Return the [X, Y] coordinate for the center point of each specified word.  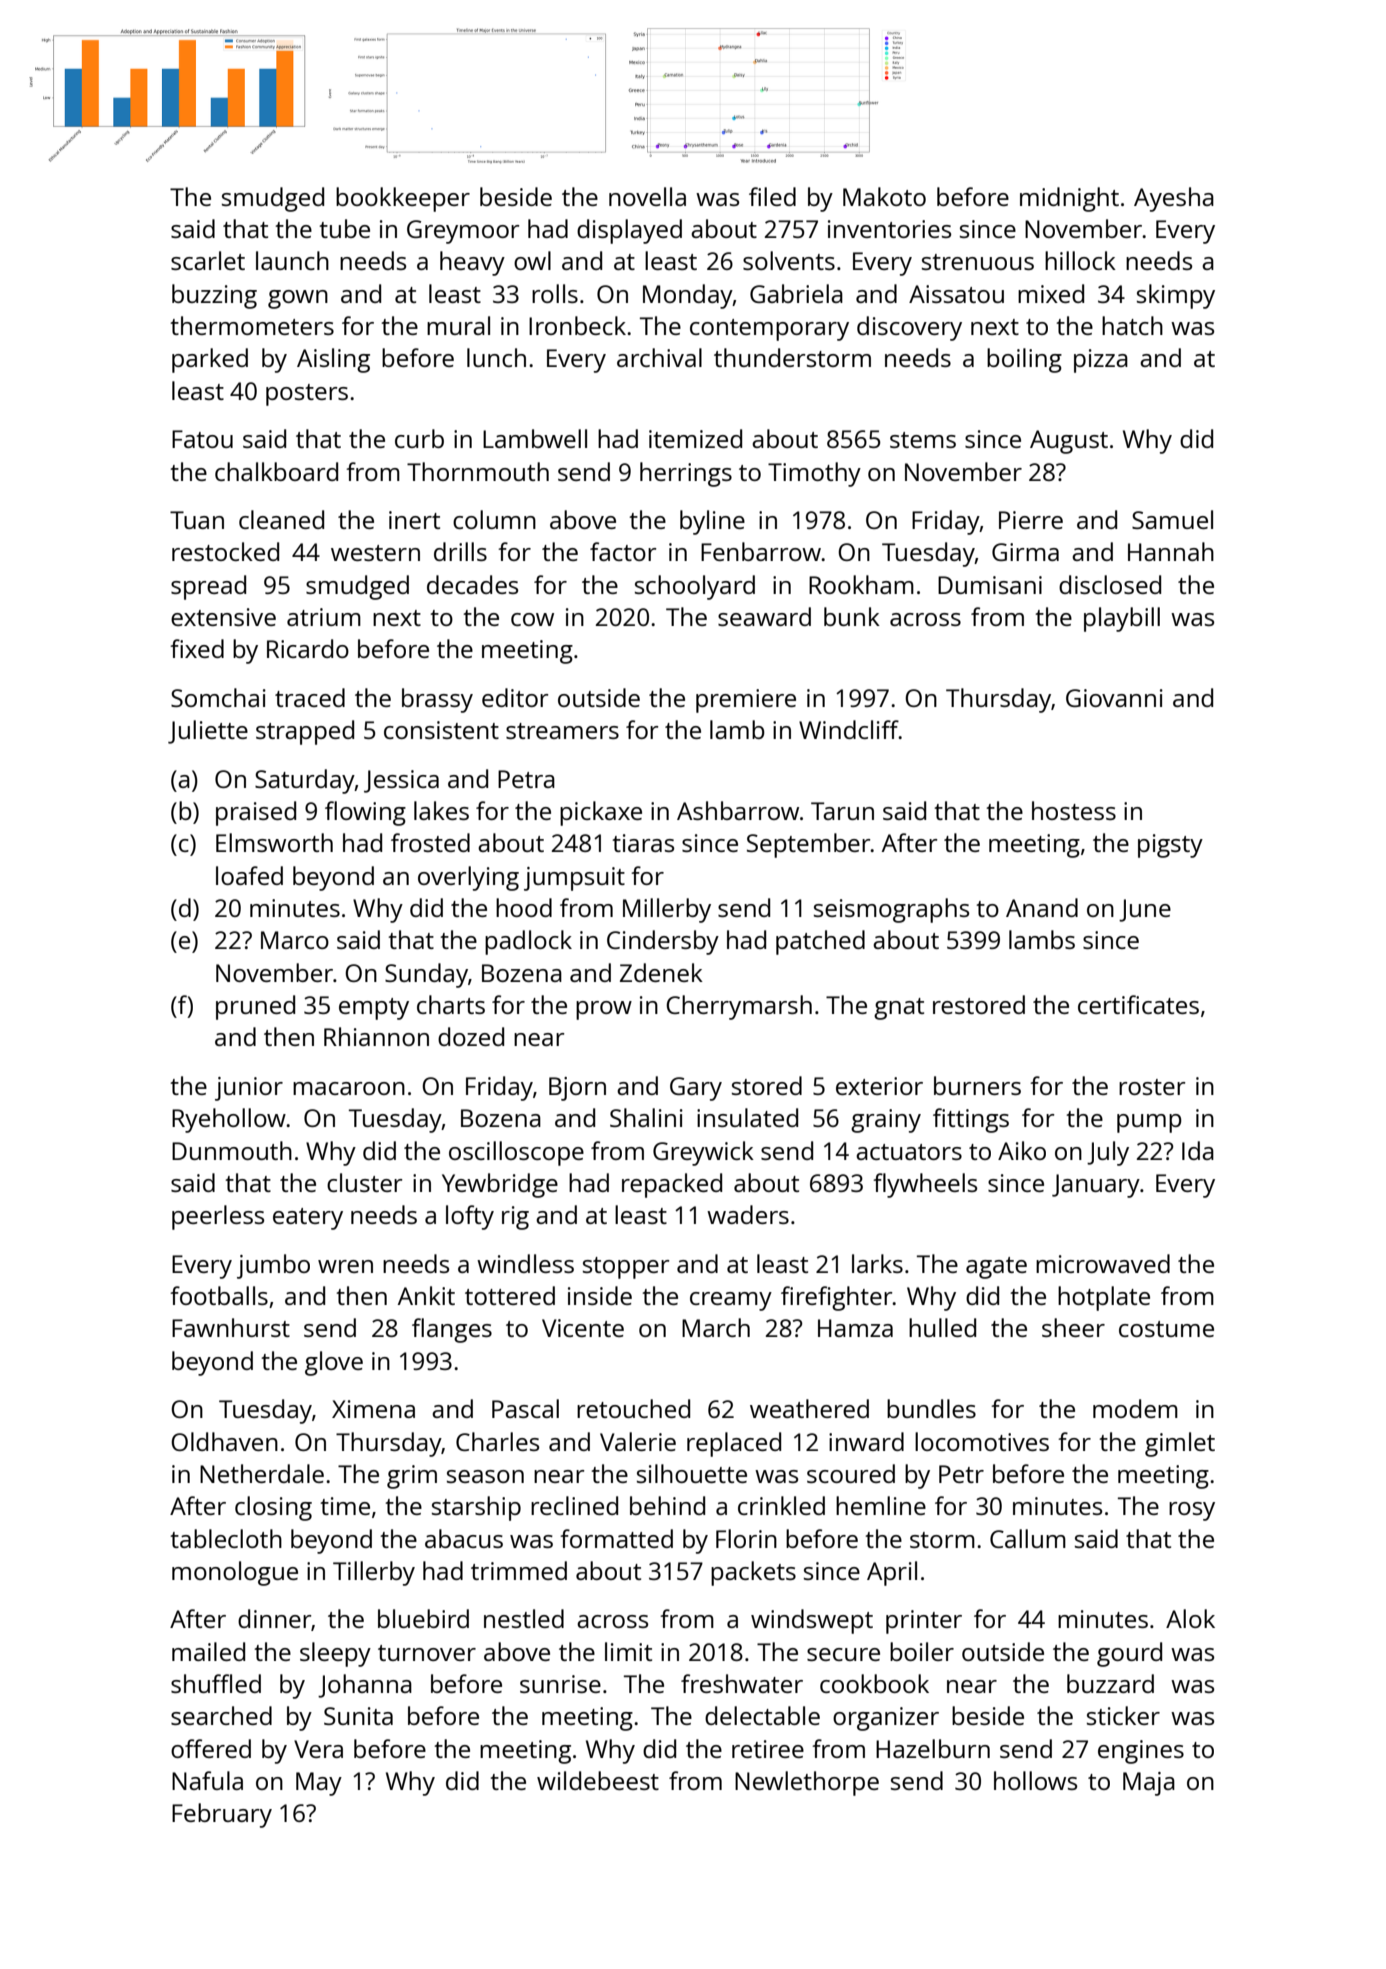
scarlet [208, 260]
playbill [1122, 619]
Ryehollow [229, 1120]
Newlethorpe [807, 1783]
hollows [1035, 1780]
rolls [555, 293]
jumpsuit [574, 879]
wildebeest [598, 1780]
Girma [1025, 552]
